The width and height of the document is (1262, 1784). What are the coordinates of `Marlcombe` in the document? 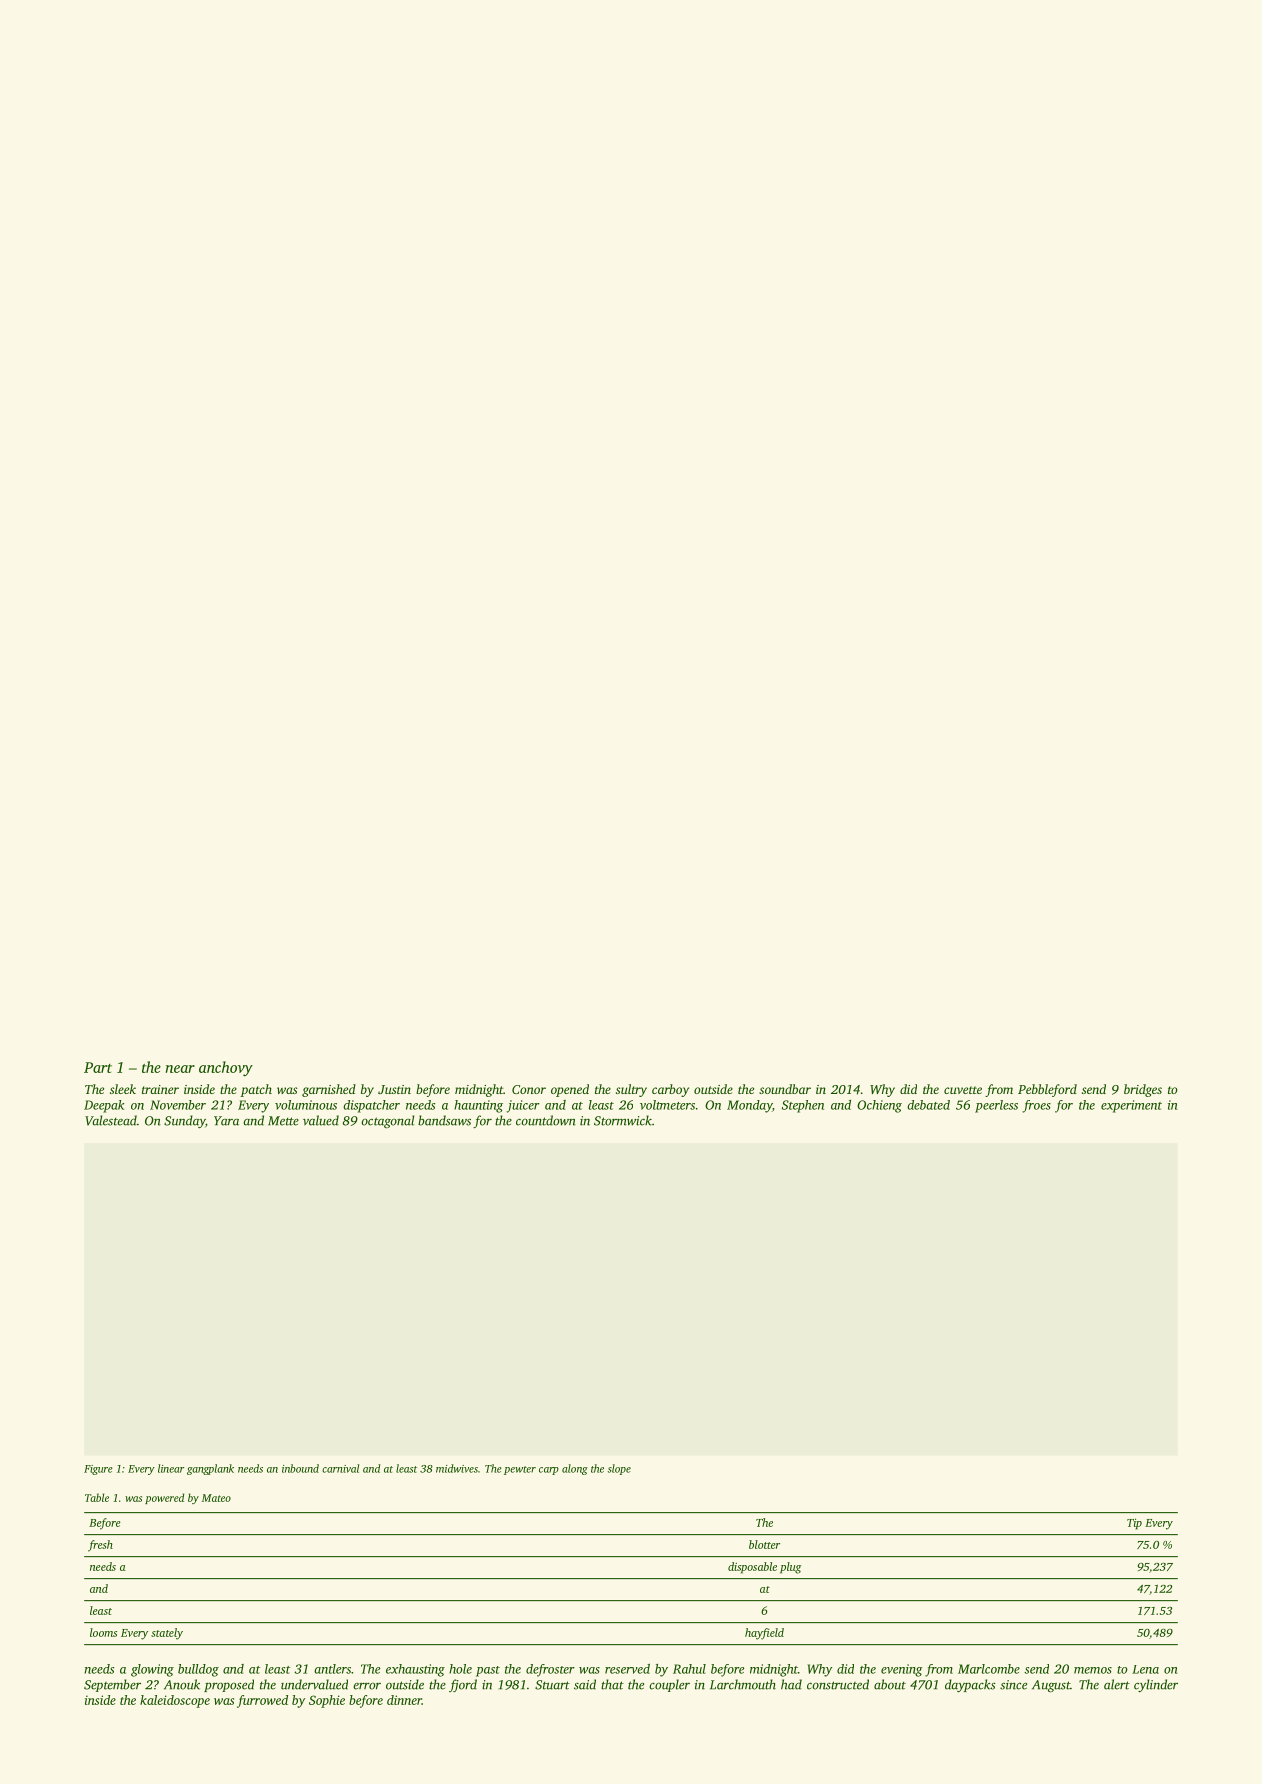 It's located at (989, 1669).
